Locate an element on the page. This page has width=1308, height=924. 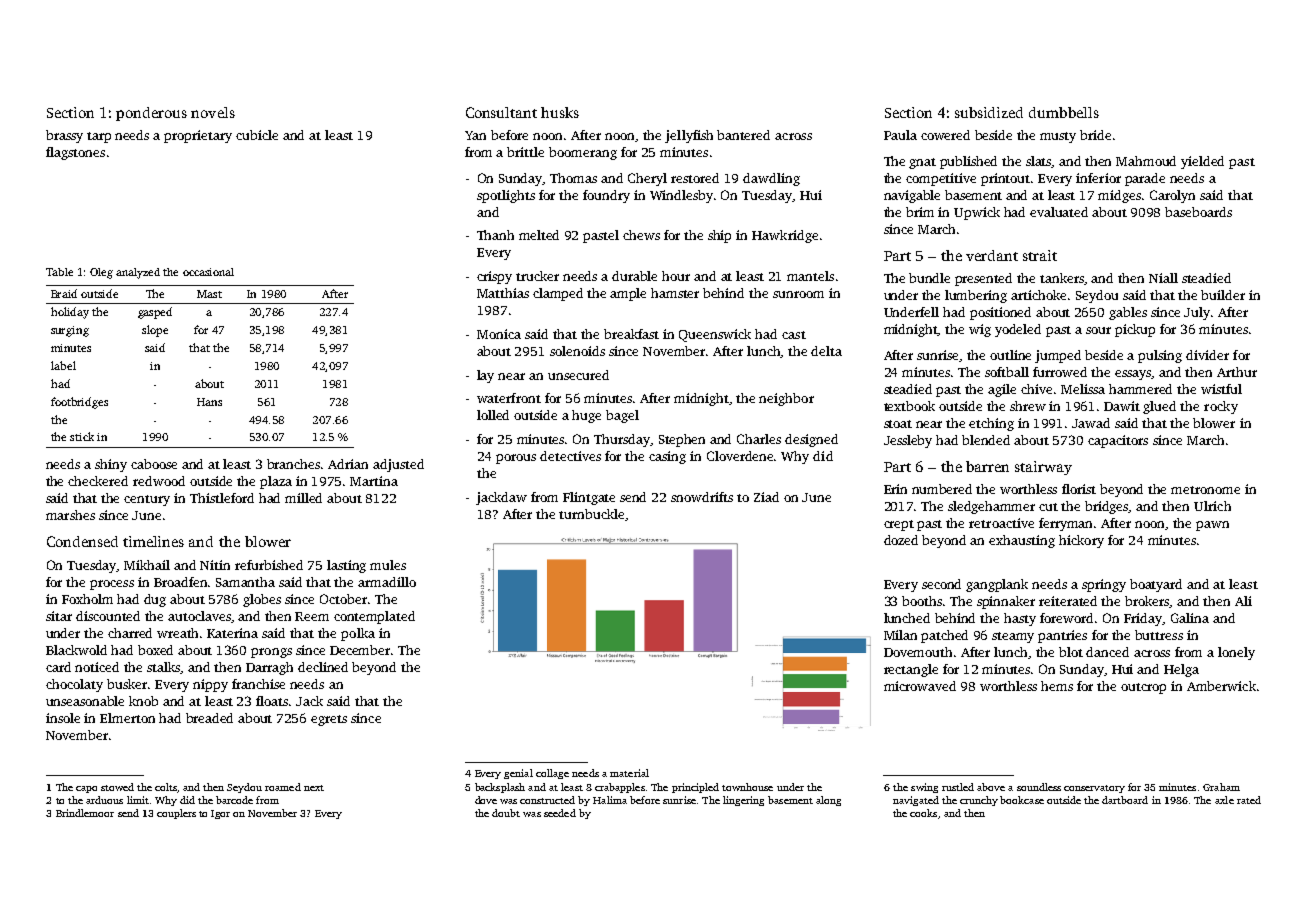
microwaved is located at coordinates (920, 686).
